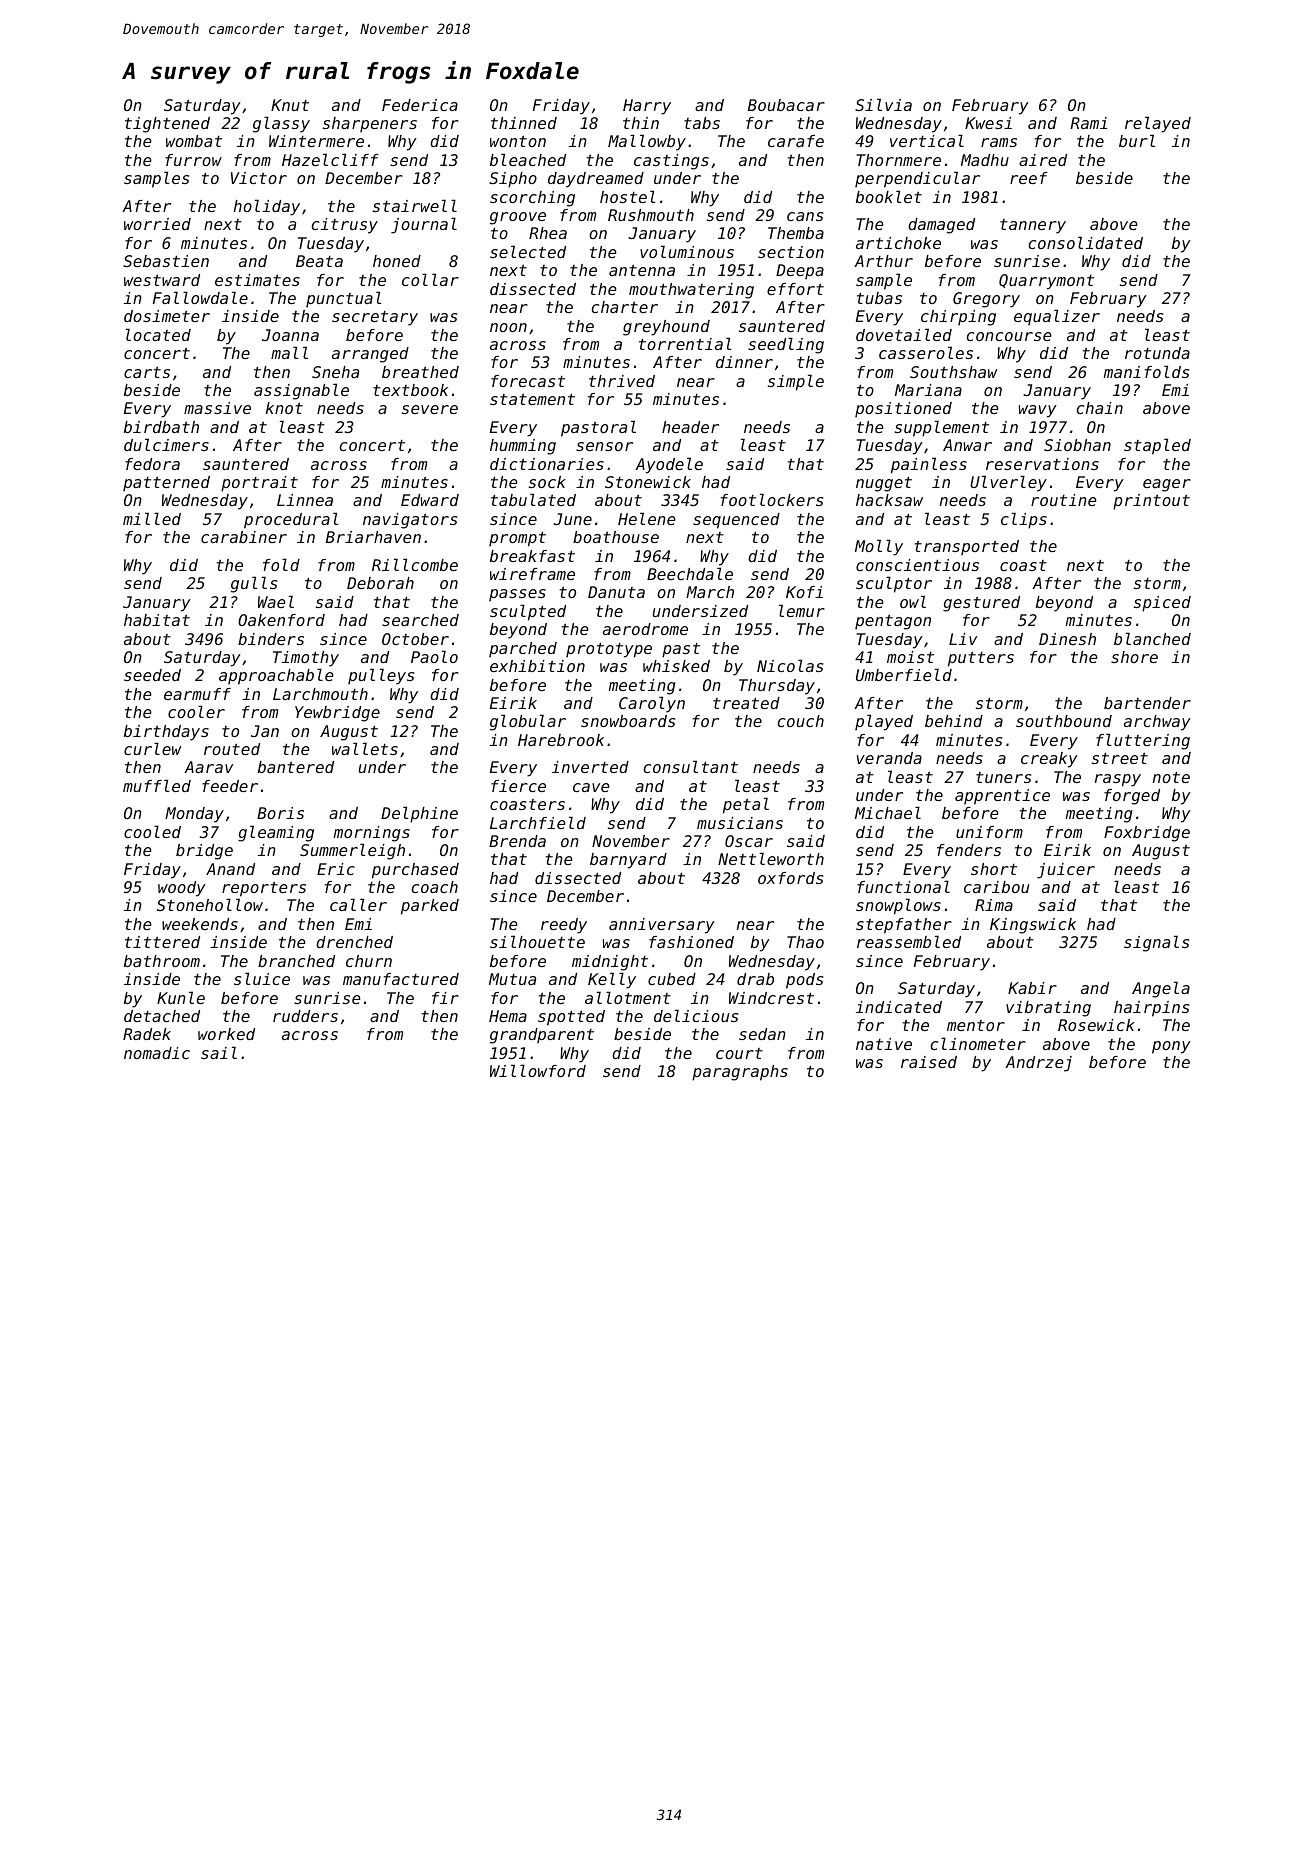 The height and width of the screenshot is (1859, 1314). What do you see at coordinates (523, 447) in the screenshot?
I see `humming` at bounding box center [523, 447].
